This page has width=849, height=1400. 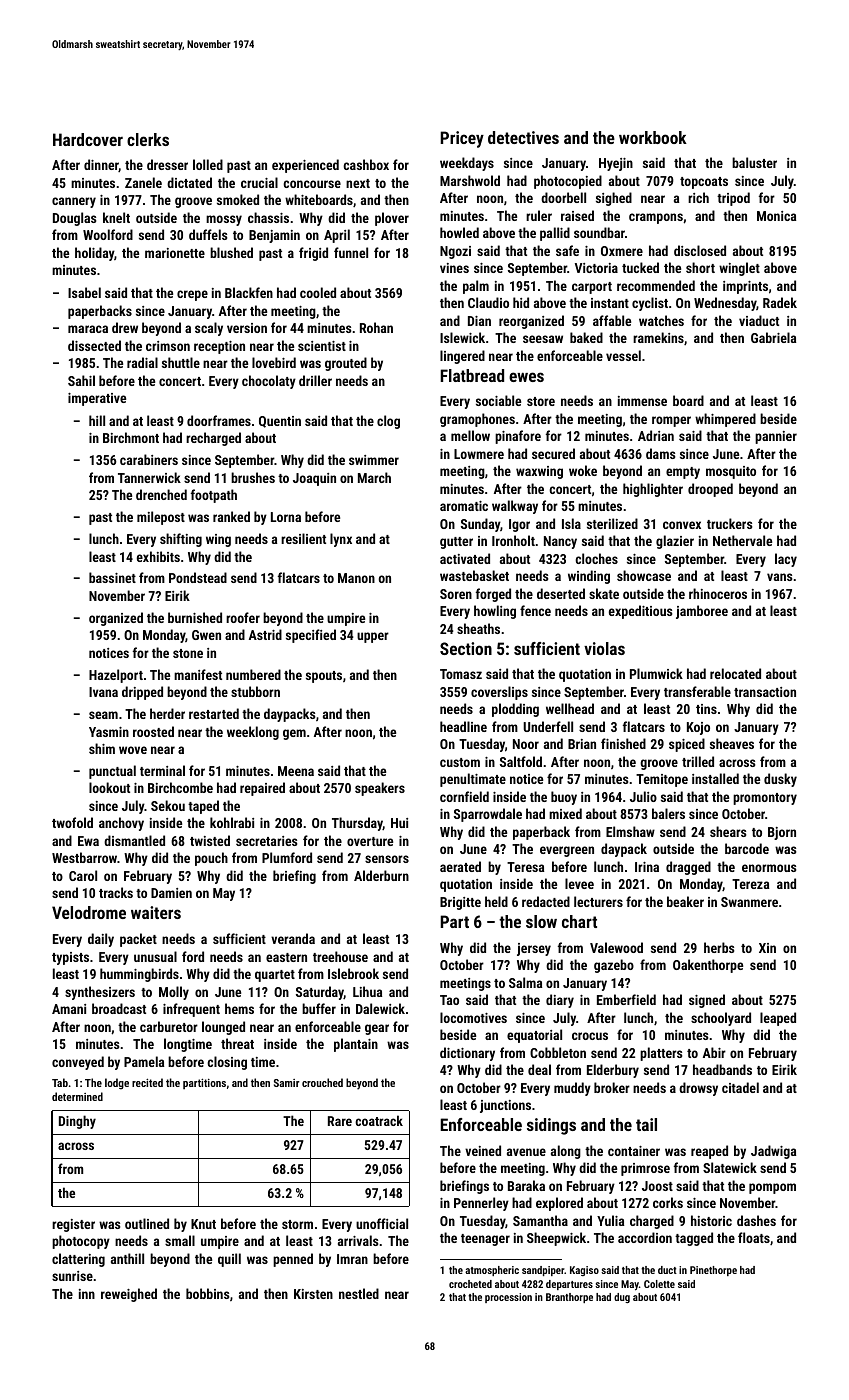 What do you see at coordinates (623, 743) in the page?
I see `finished` at bounding box center [623, 743].
